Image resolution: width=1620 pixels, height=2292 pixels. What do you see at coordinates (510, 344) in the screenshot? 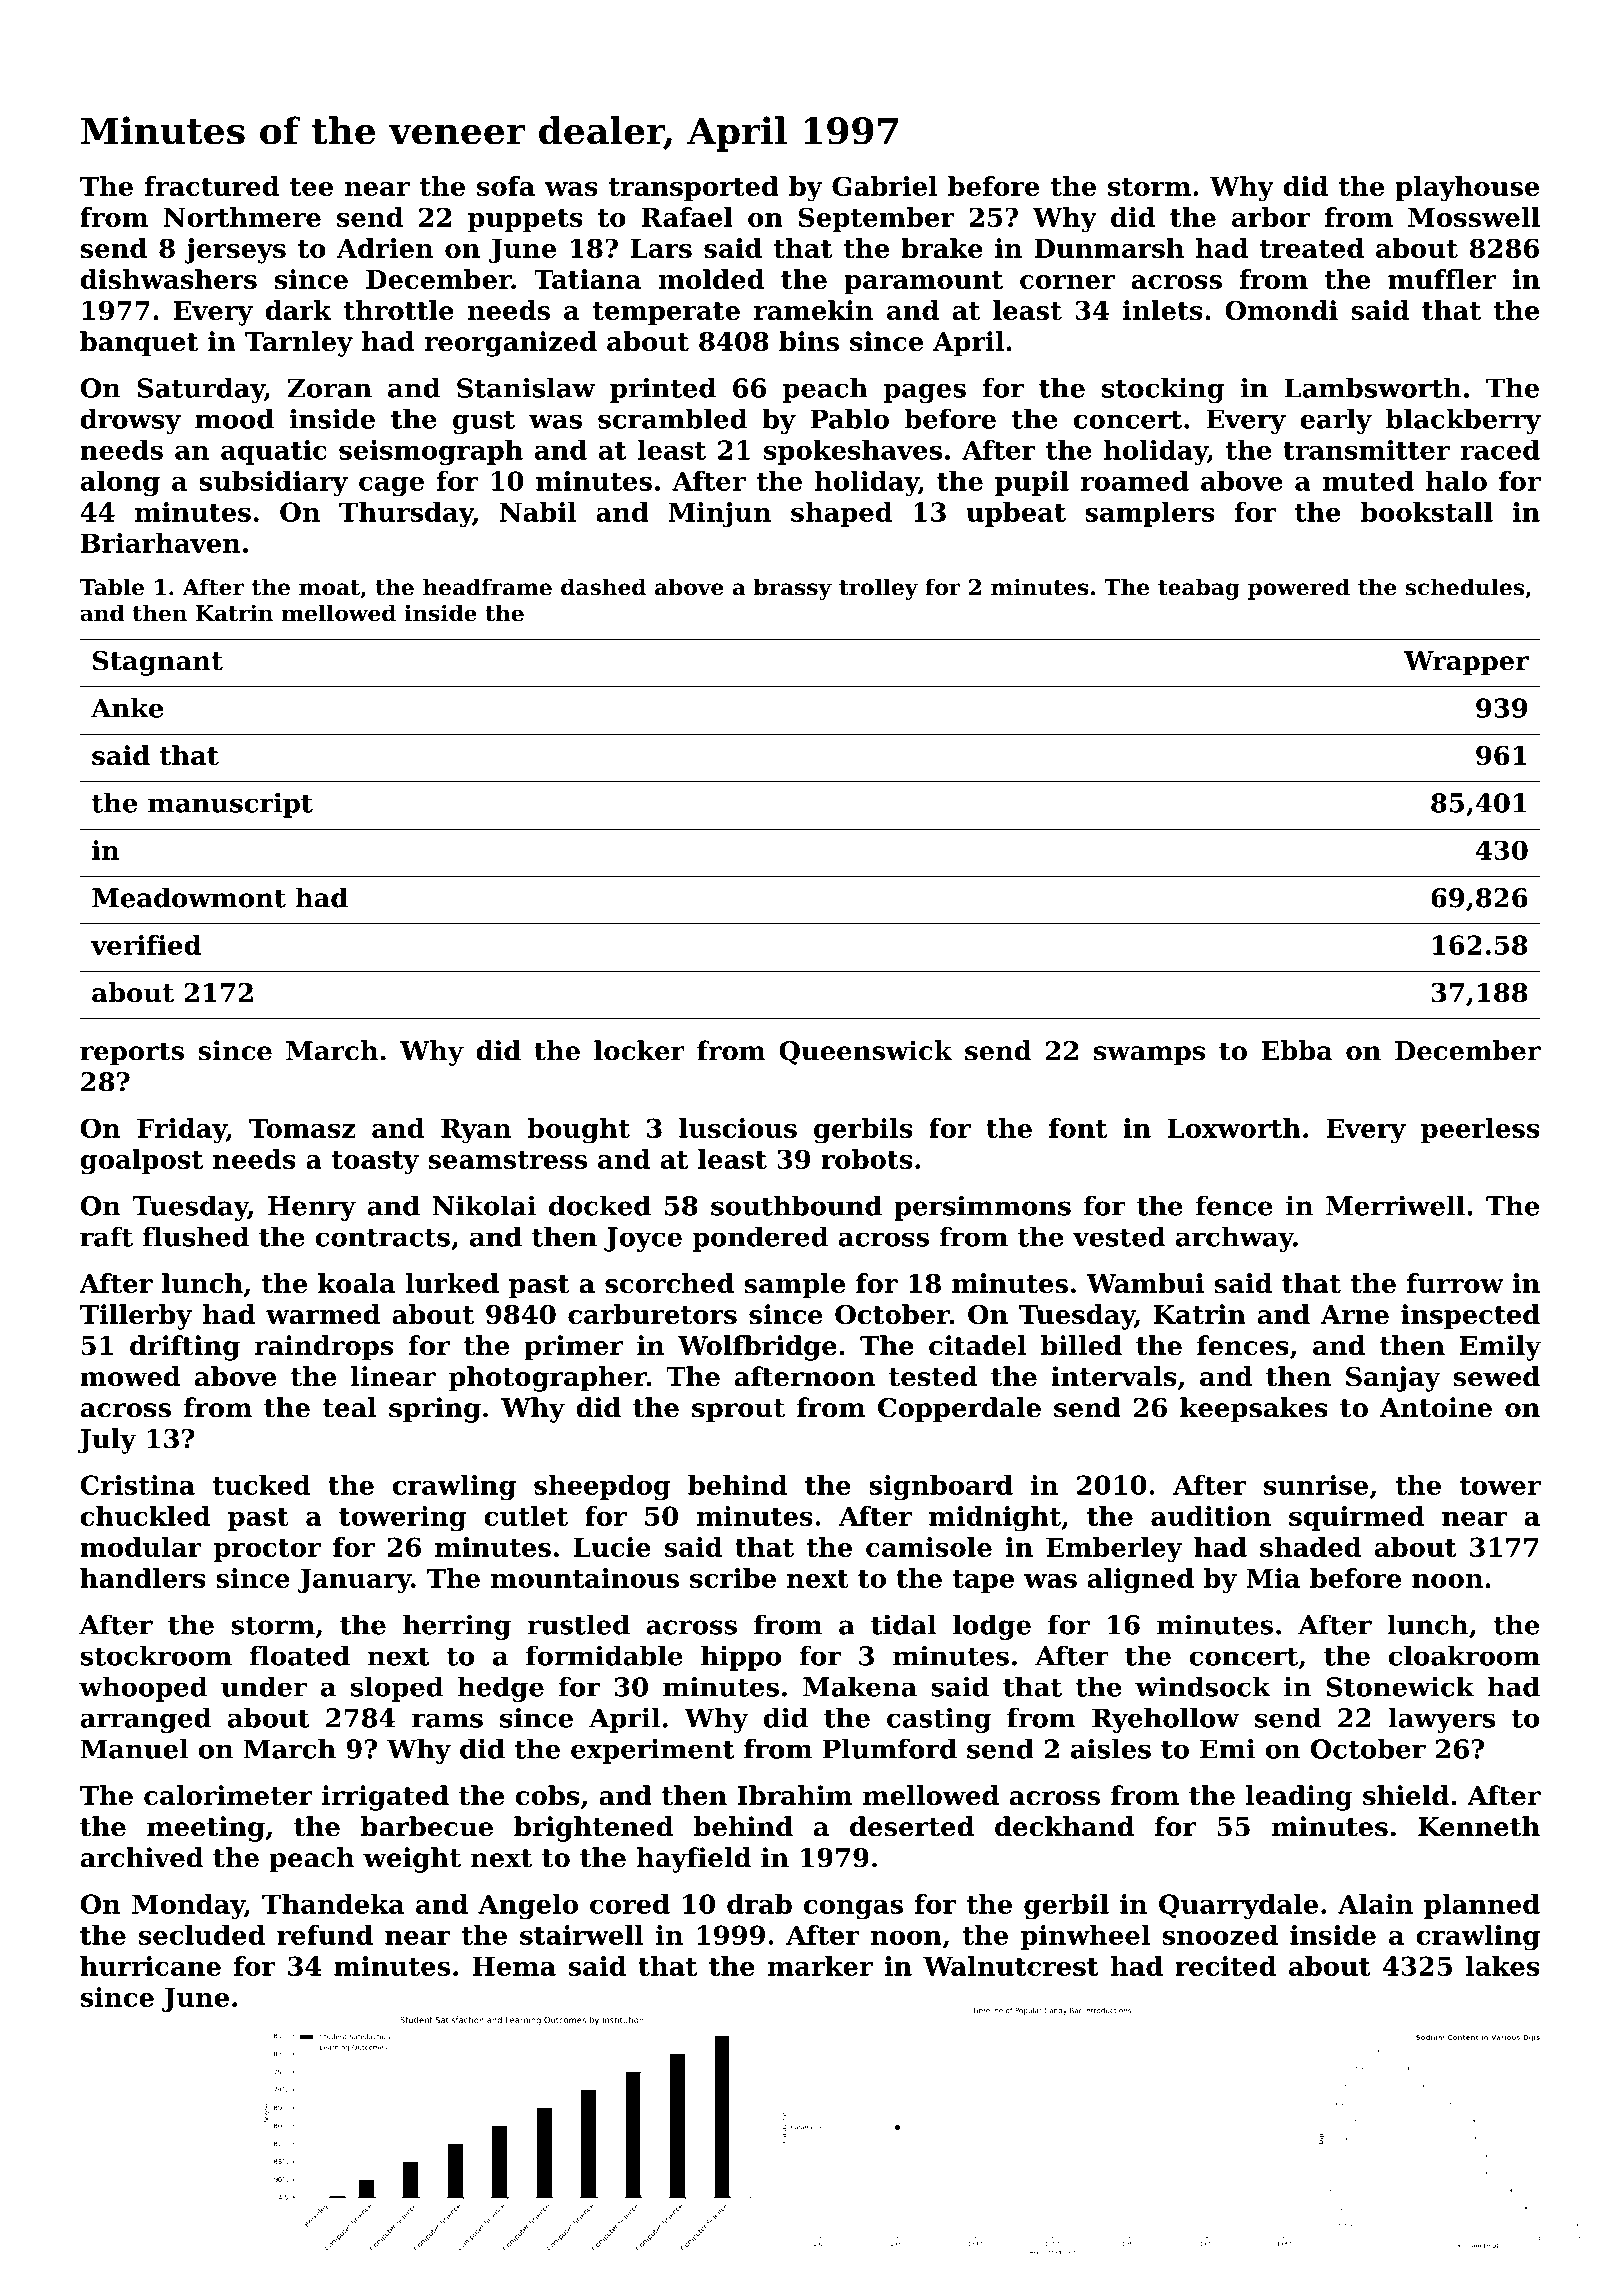
I see `reorganized` at bounding box center [510, 344].
